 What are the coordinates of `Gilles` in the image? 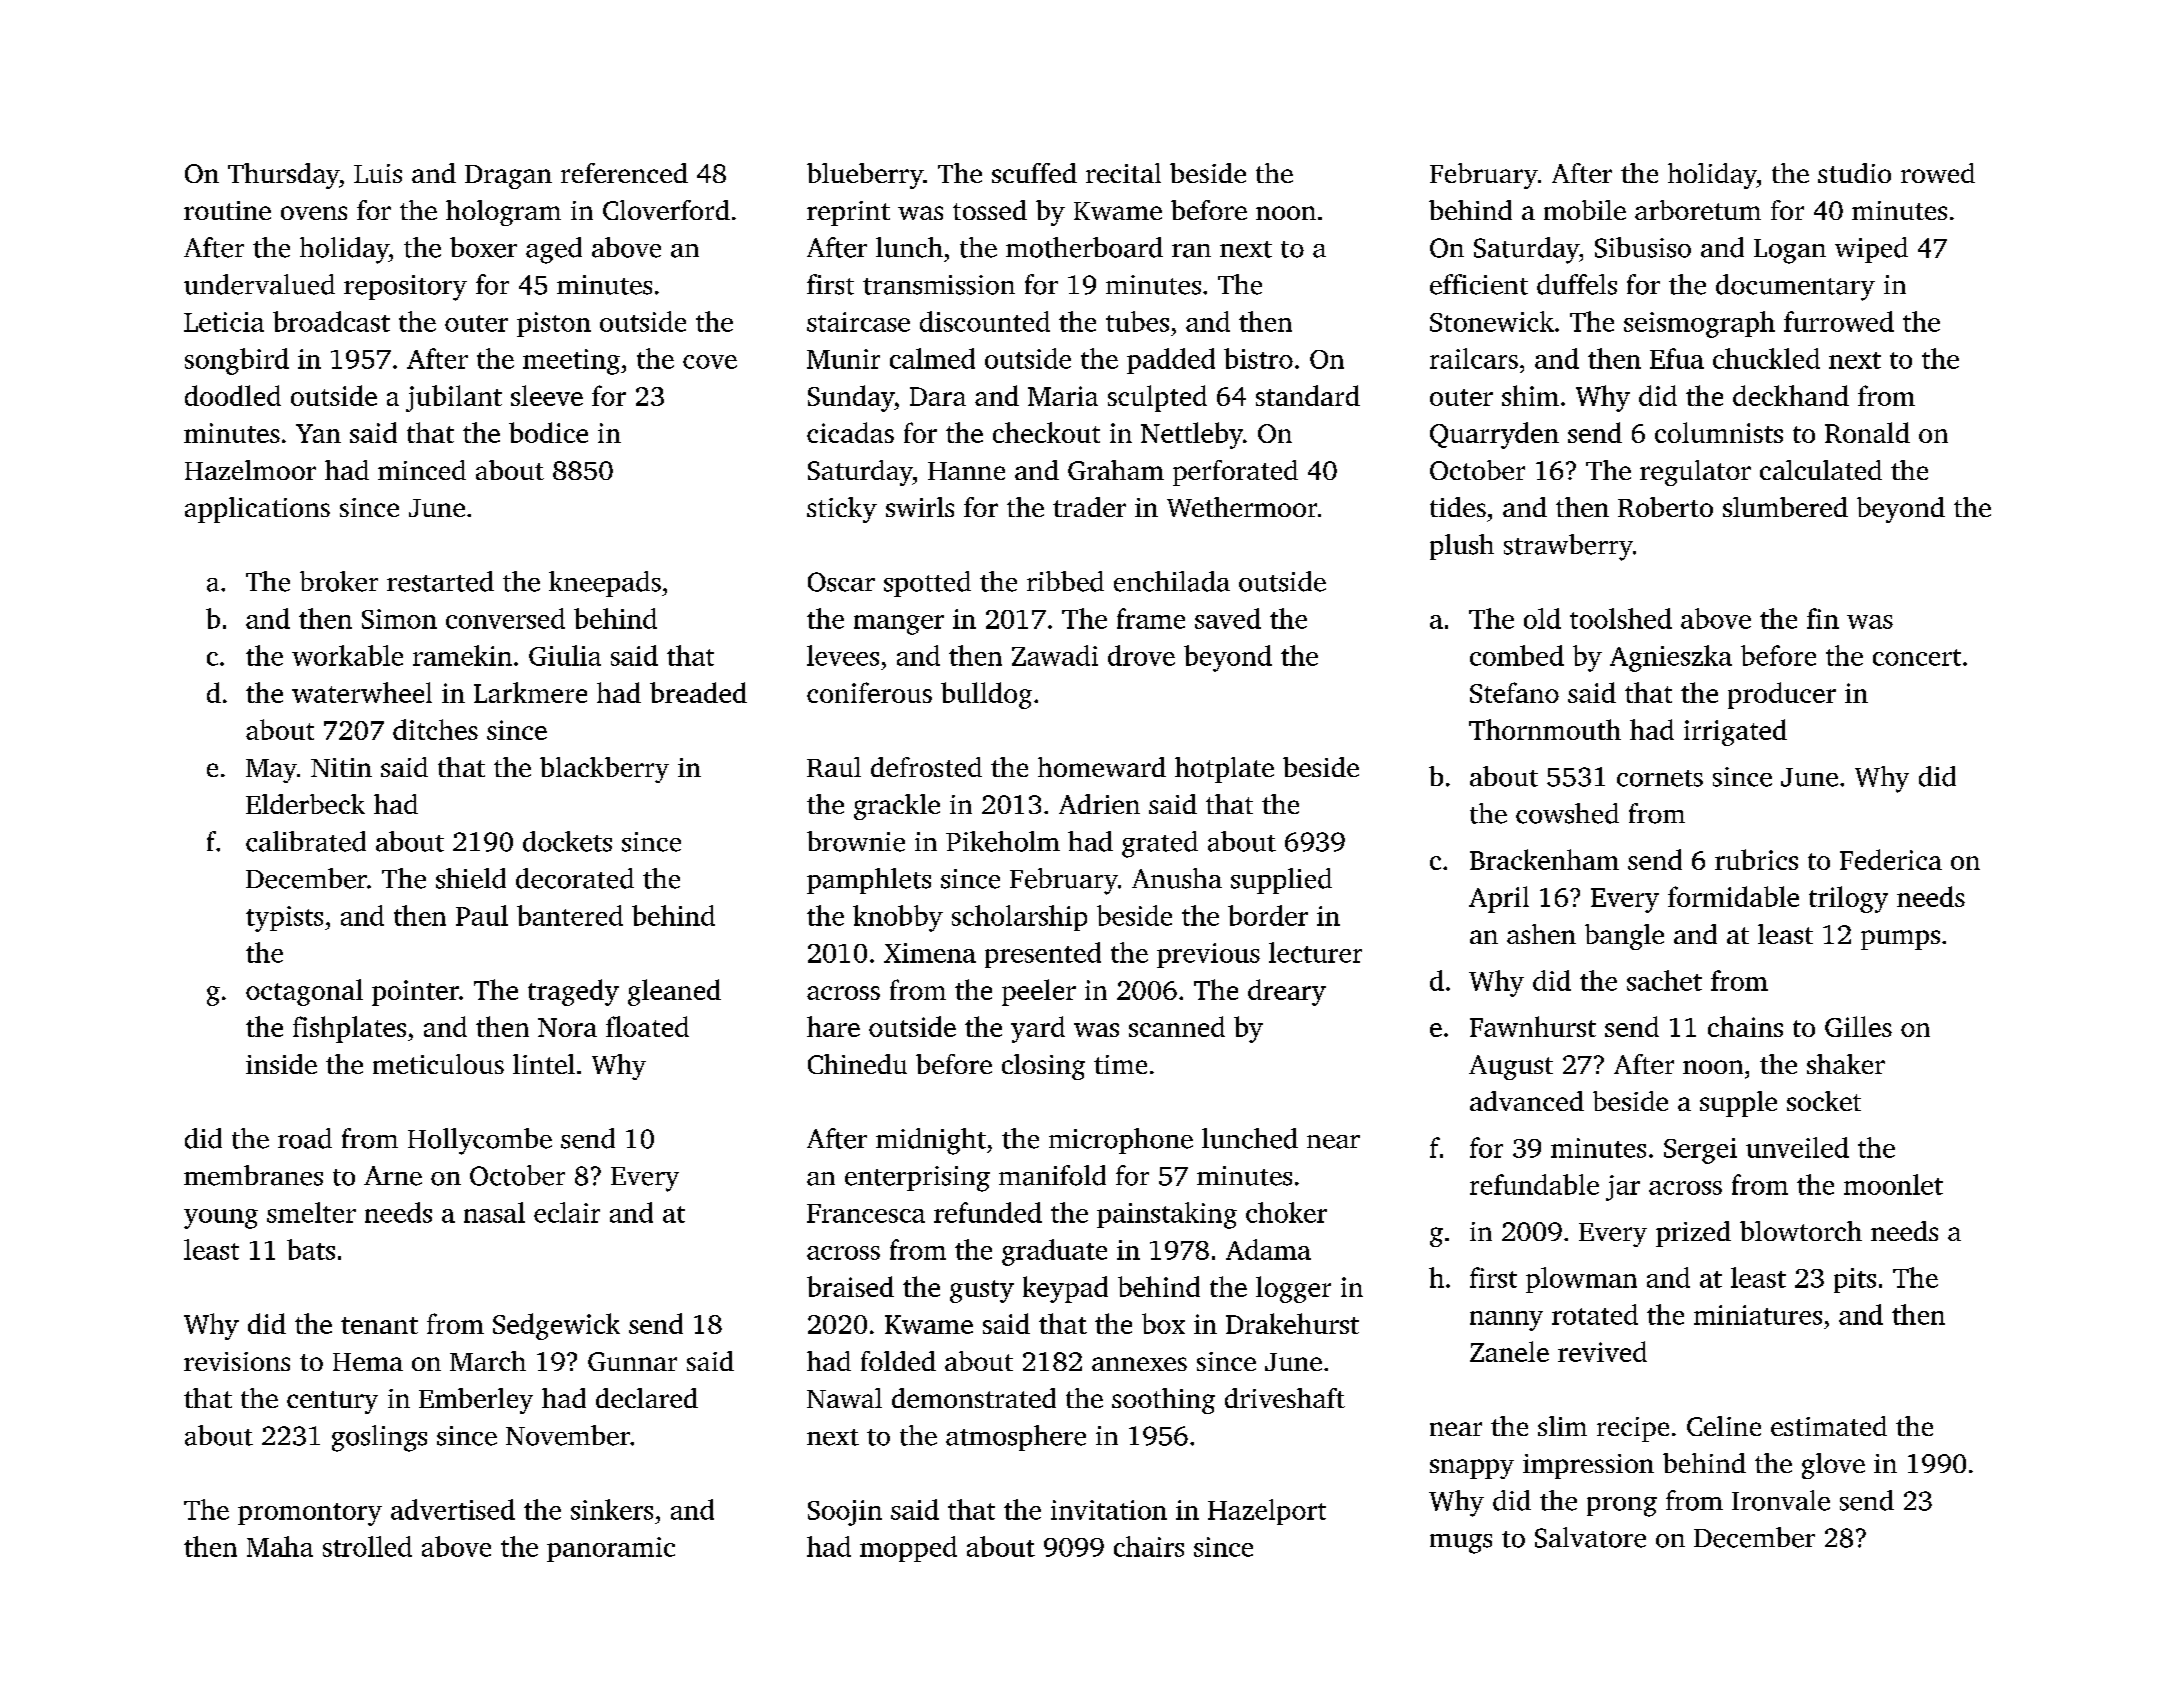 It's located at (1858, 1026).
